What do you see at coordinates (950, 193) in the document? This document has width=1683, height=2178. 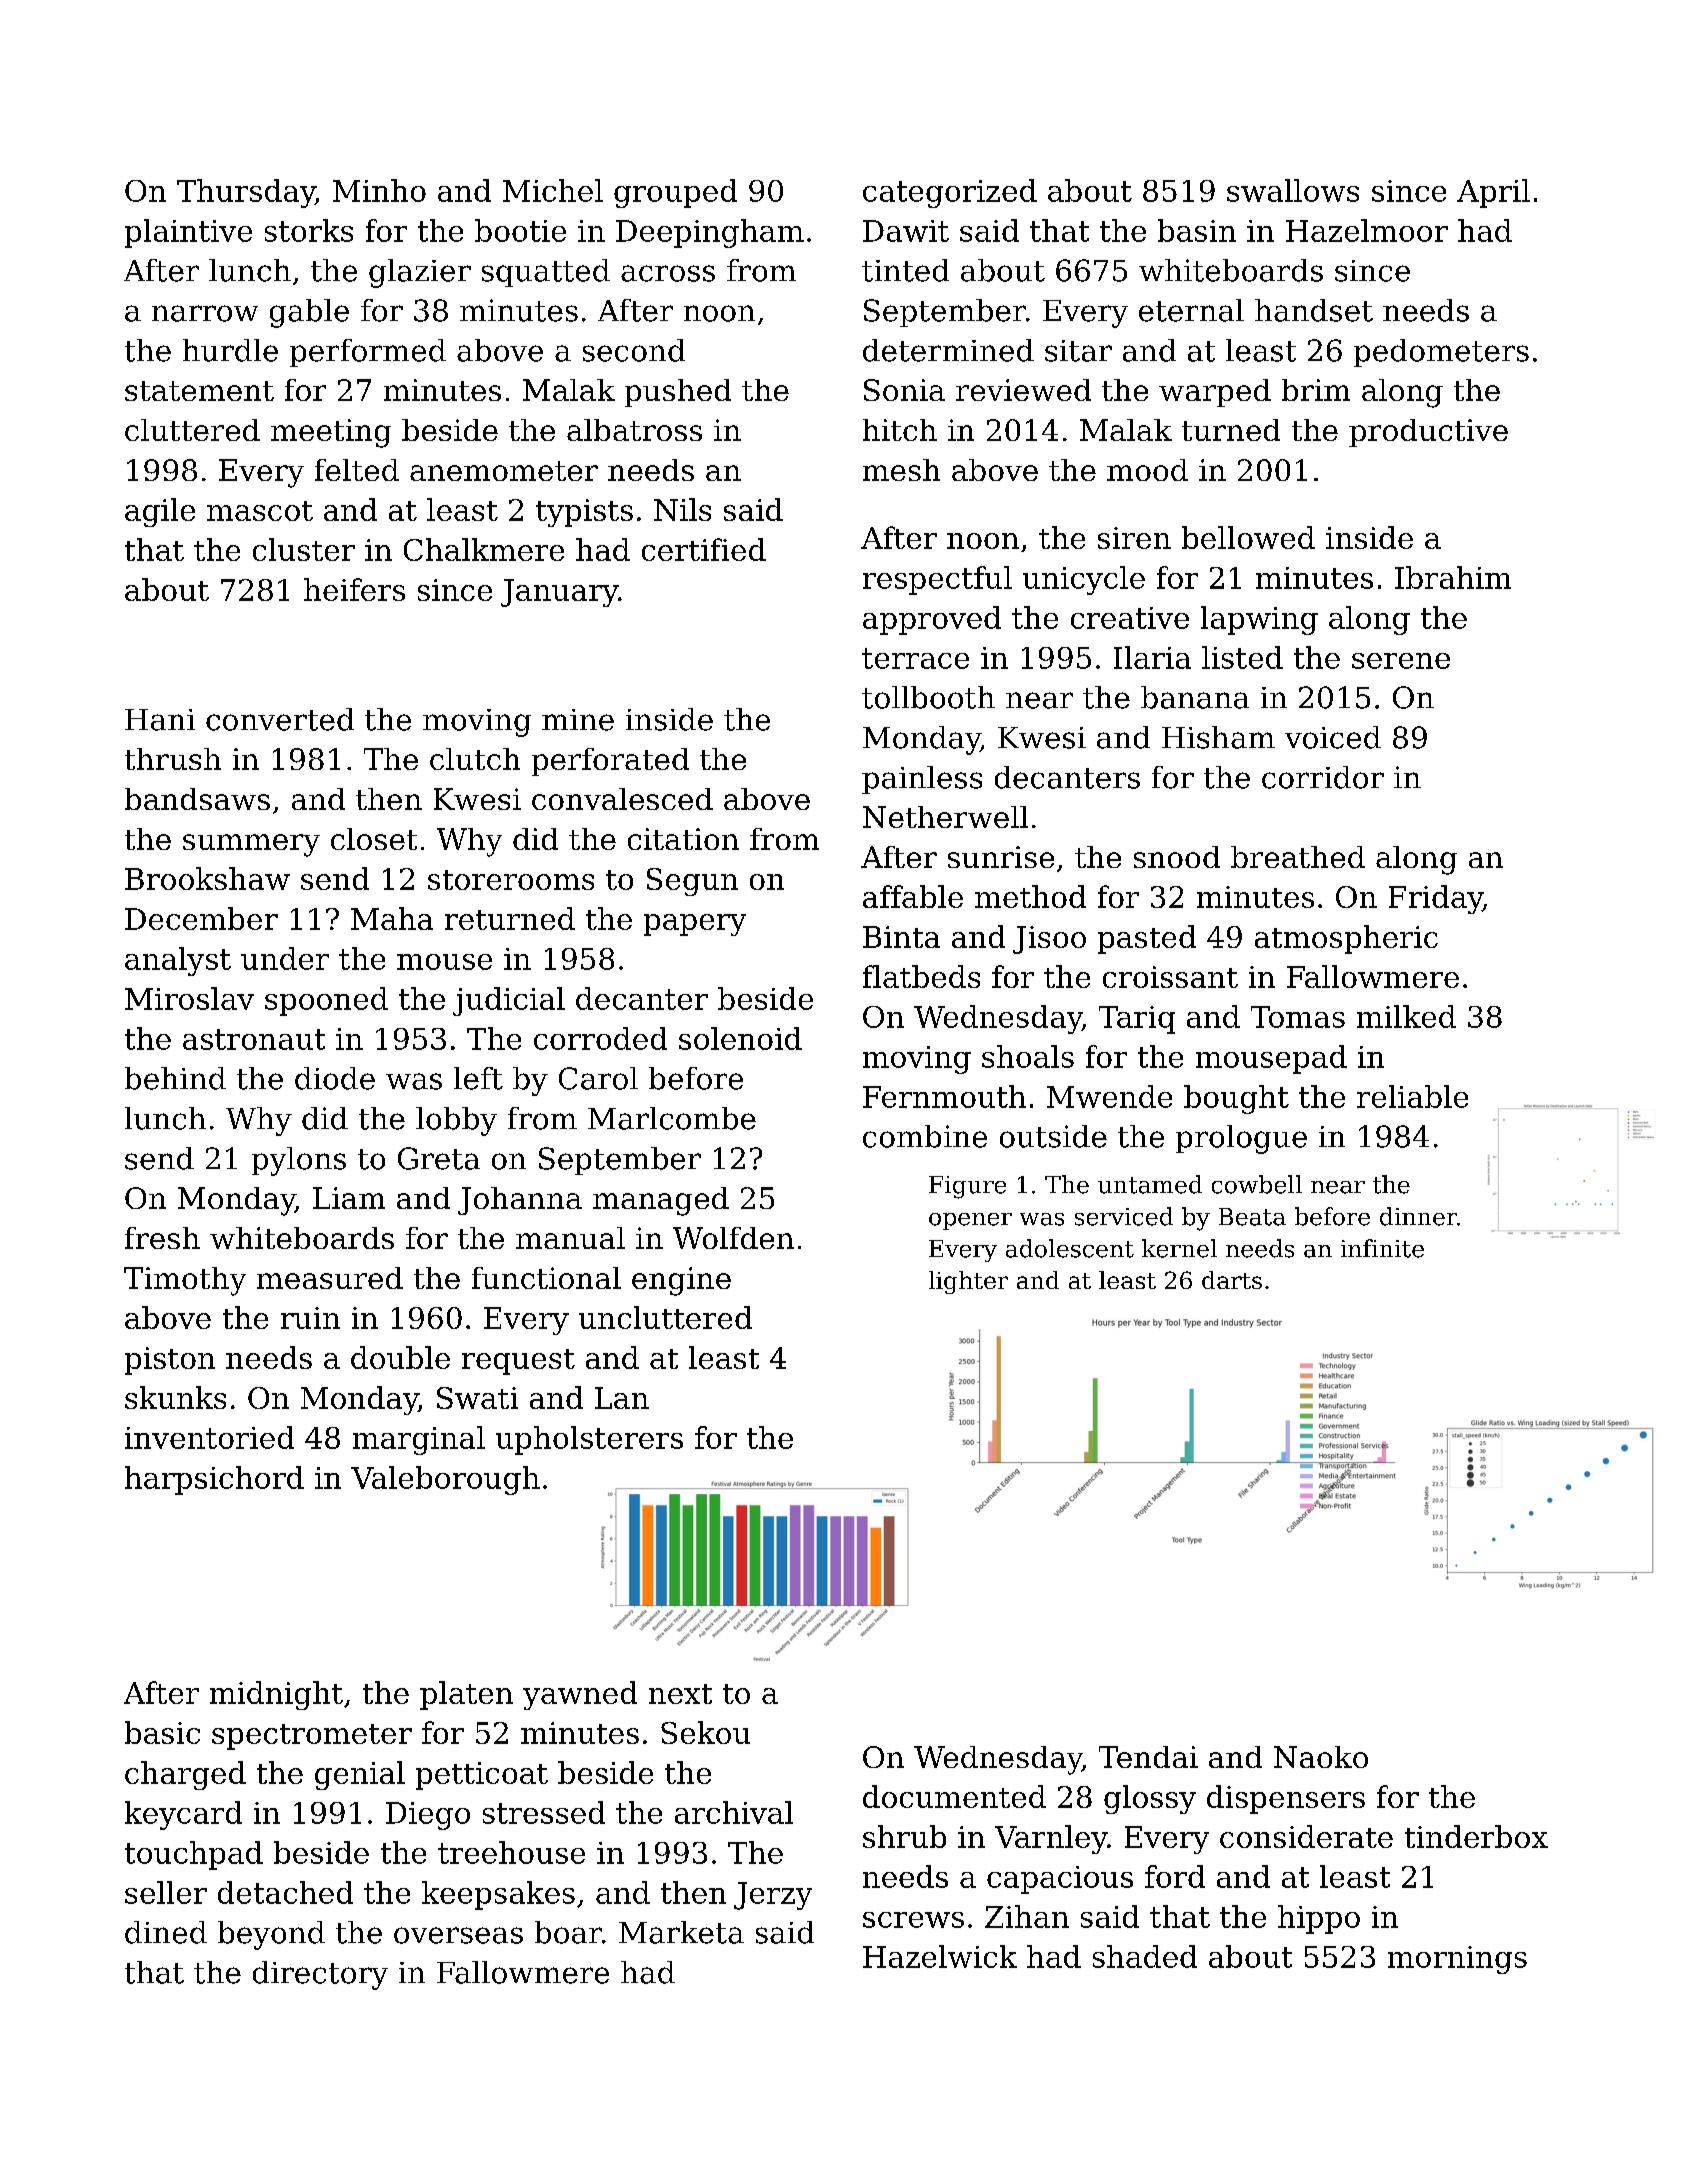 I see `categorized` at bounding box center [950, 193].
